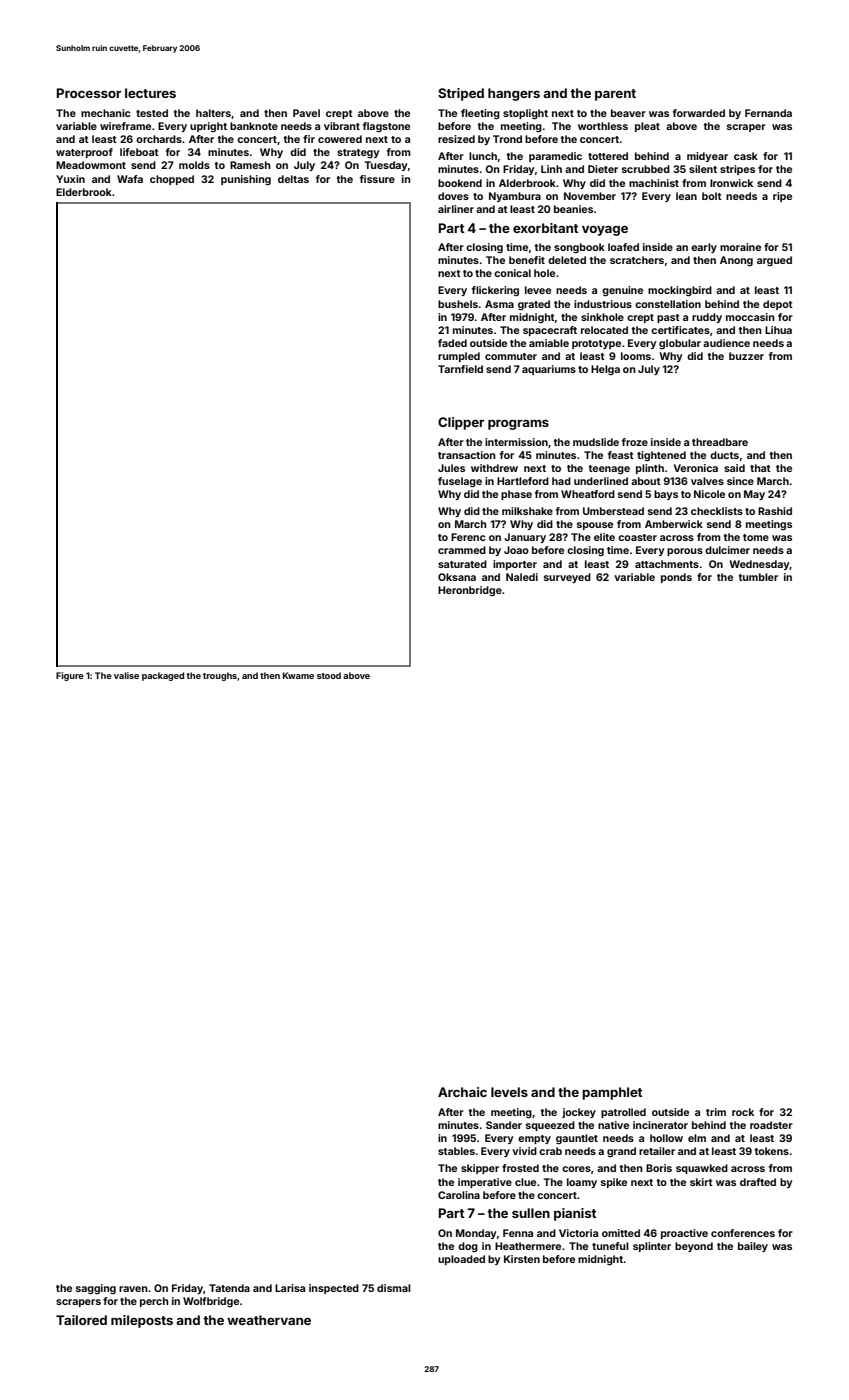  What do you see at coordinates (573, 209) in the page?
I see `beanies` at bounding box center [573, 209].
